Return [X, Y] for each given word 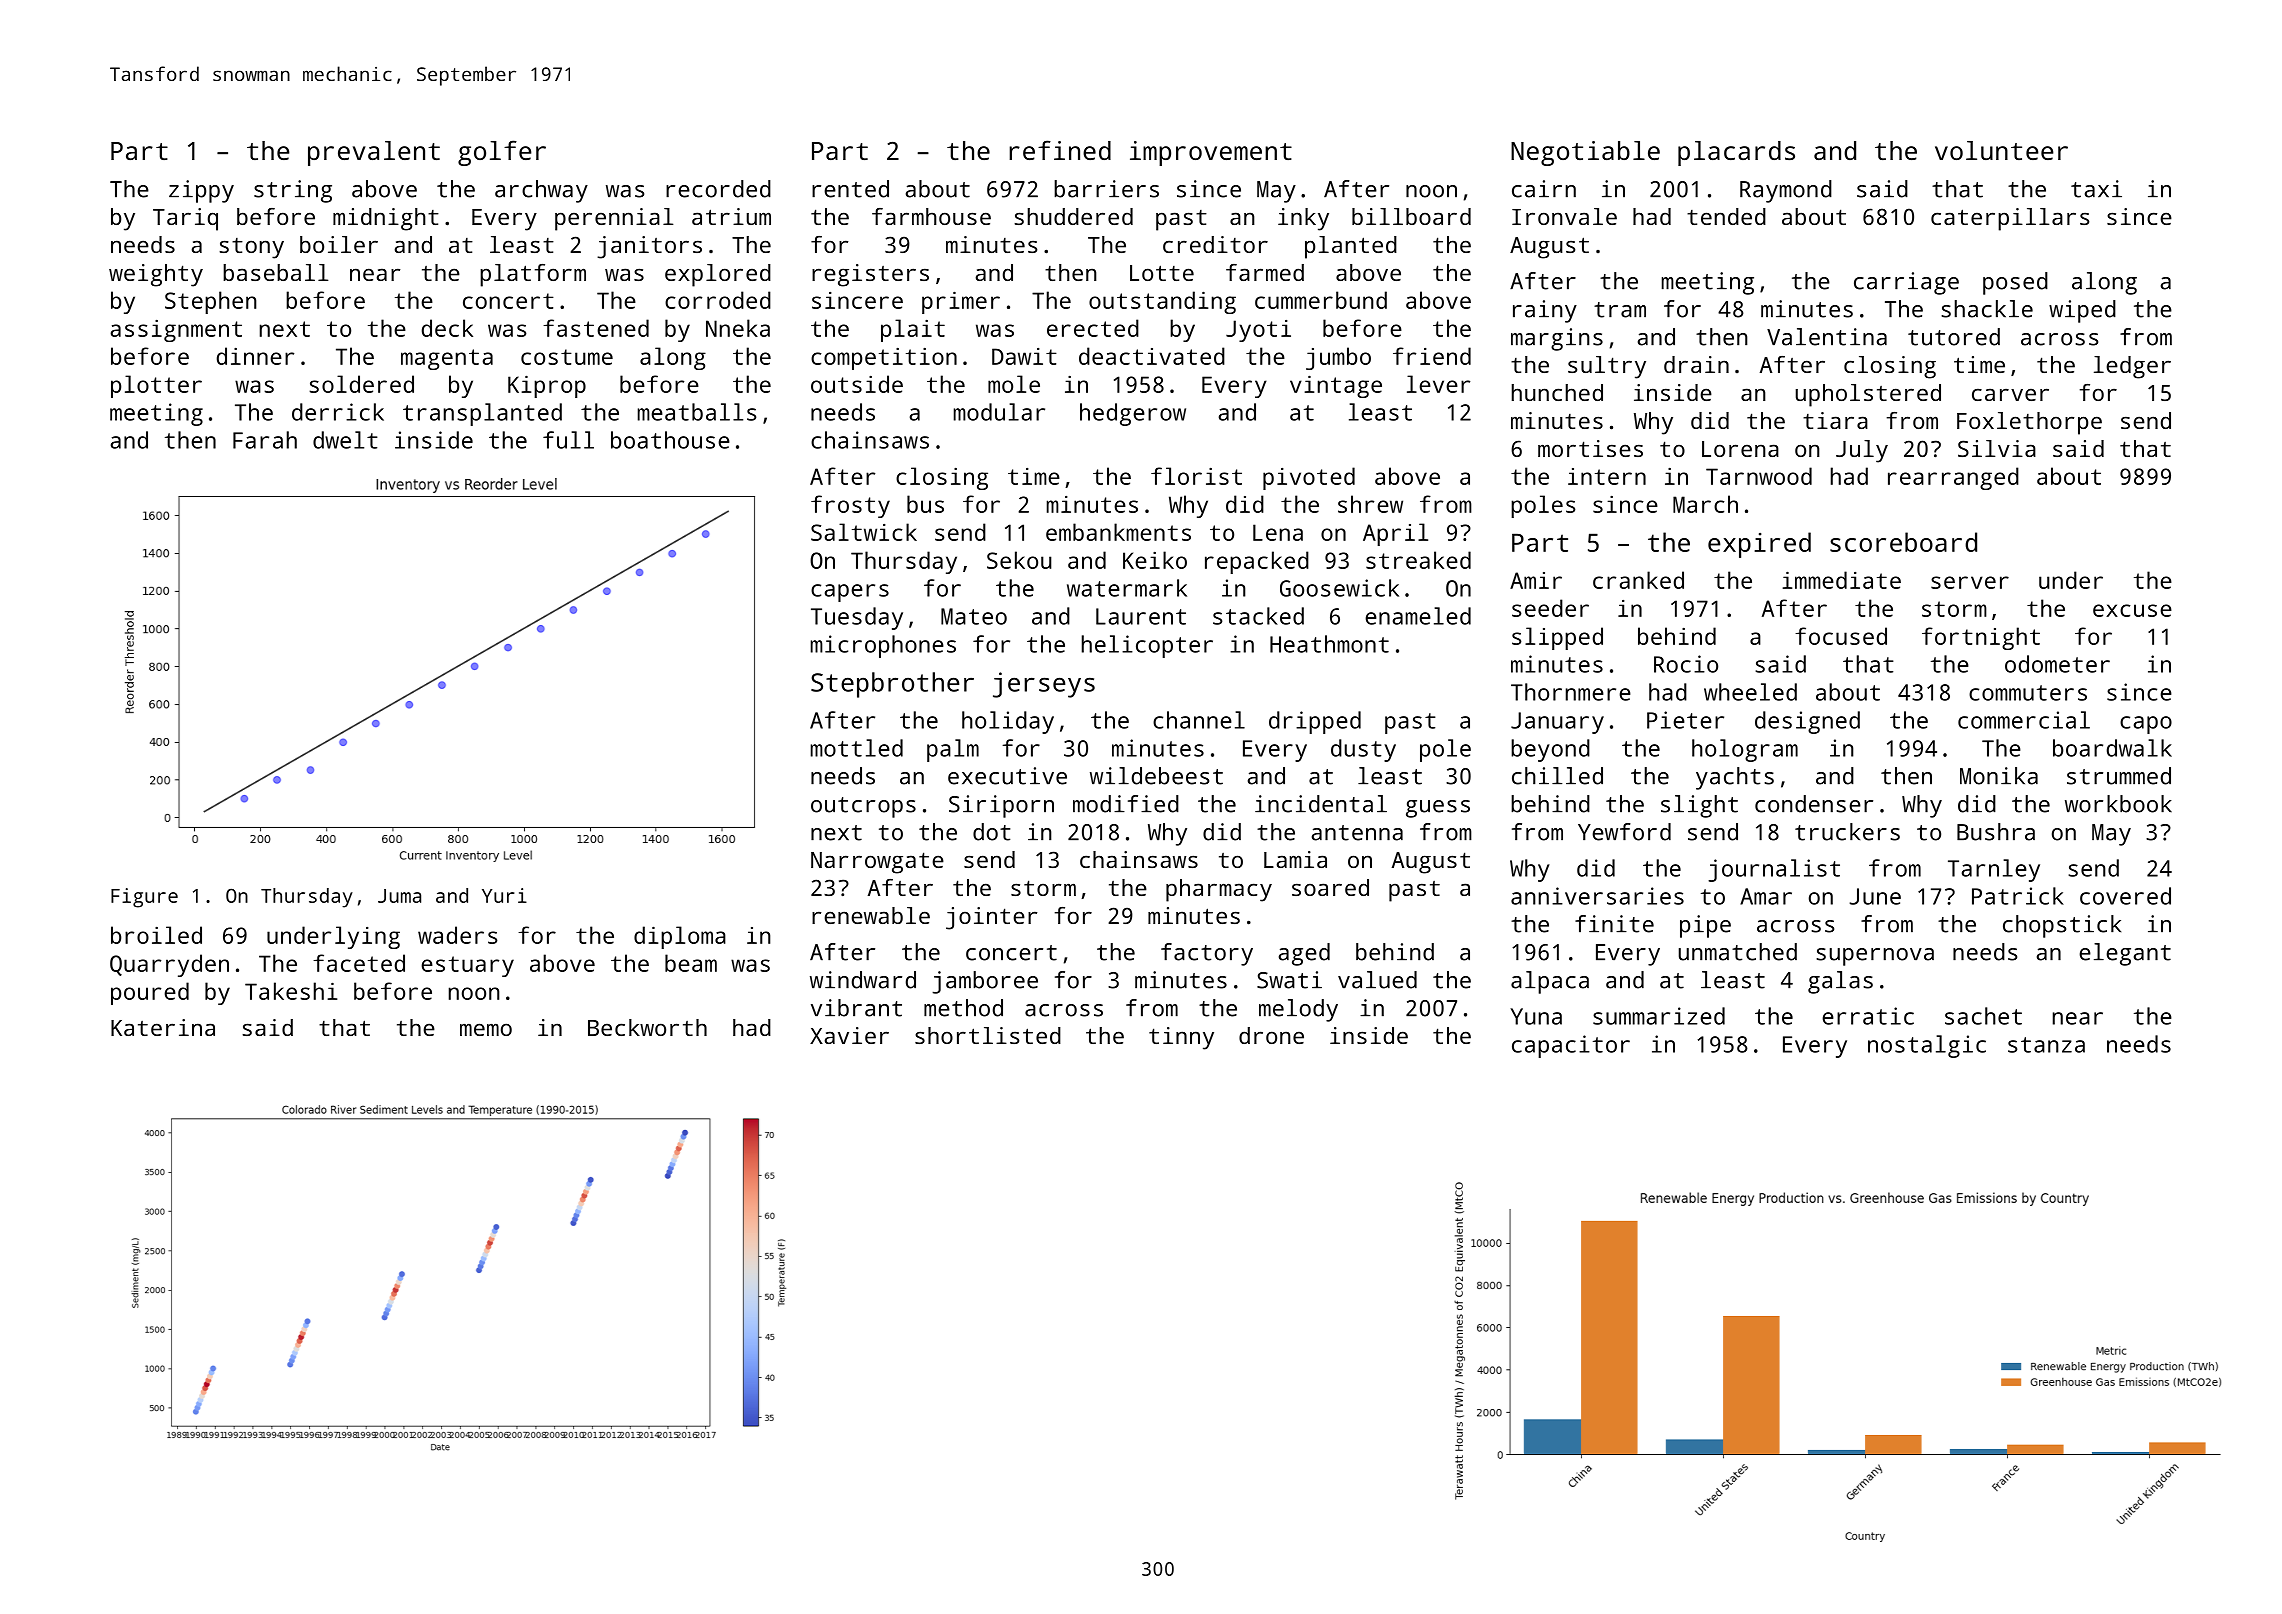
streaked [1418, 560]
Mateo [974, 616]
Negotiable [1585, 153]
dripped [1315, 722]
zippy [201, 191]
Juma [399, 896]
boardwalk [2112, 748]
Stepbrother [892, 685]
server [1970, 582]
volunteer [2001, 150]
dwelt [345, 440]
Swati [1289, 980]
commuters [2028, 693]
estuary [467, 966]
